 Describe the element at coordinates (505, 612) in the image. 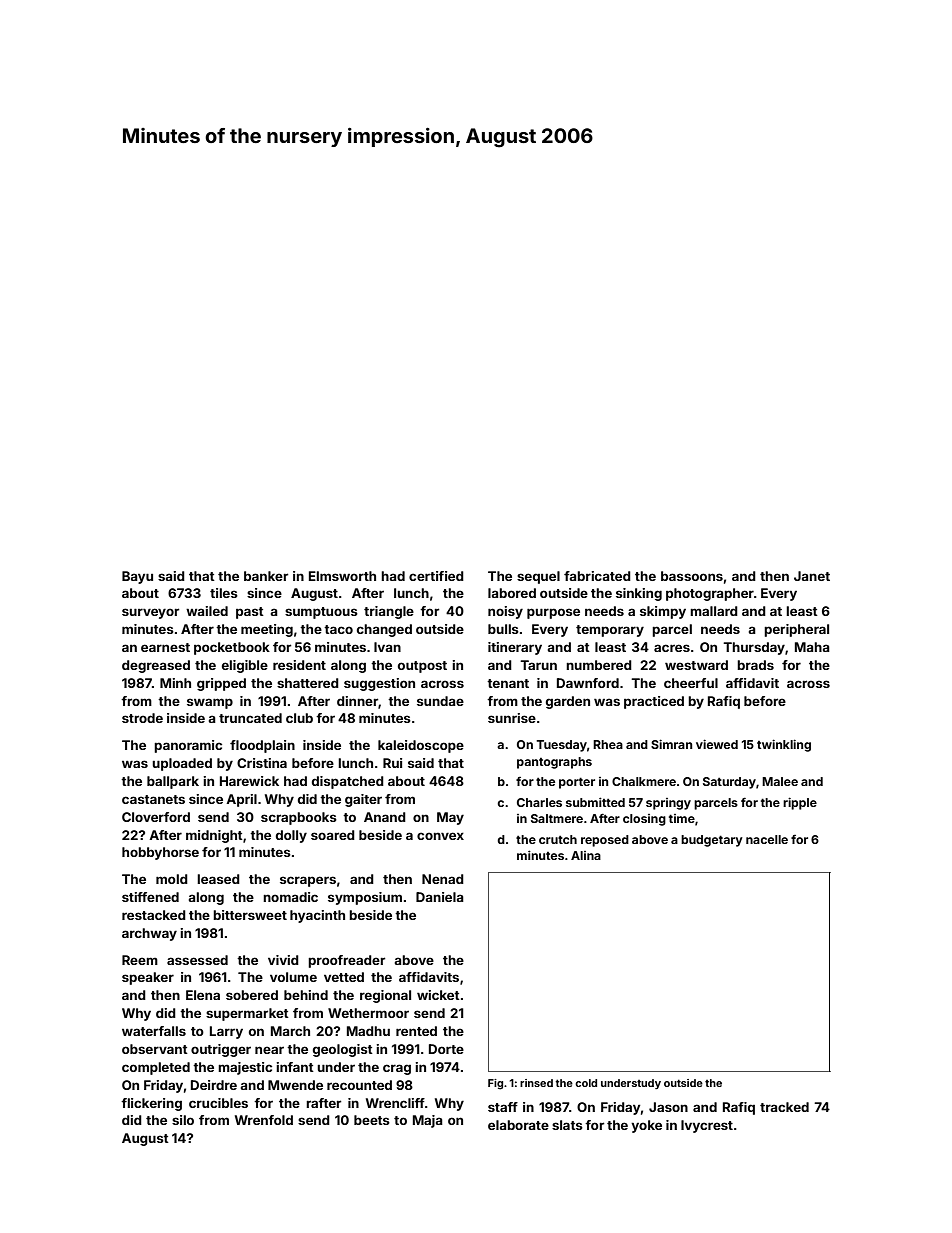

I see `noisy` at that location.
